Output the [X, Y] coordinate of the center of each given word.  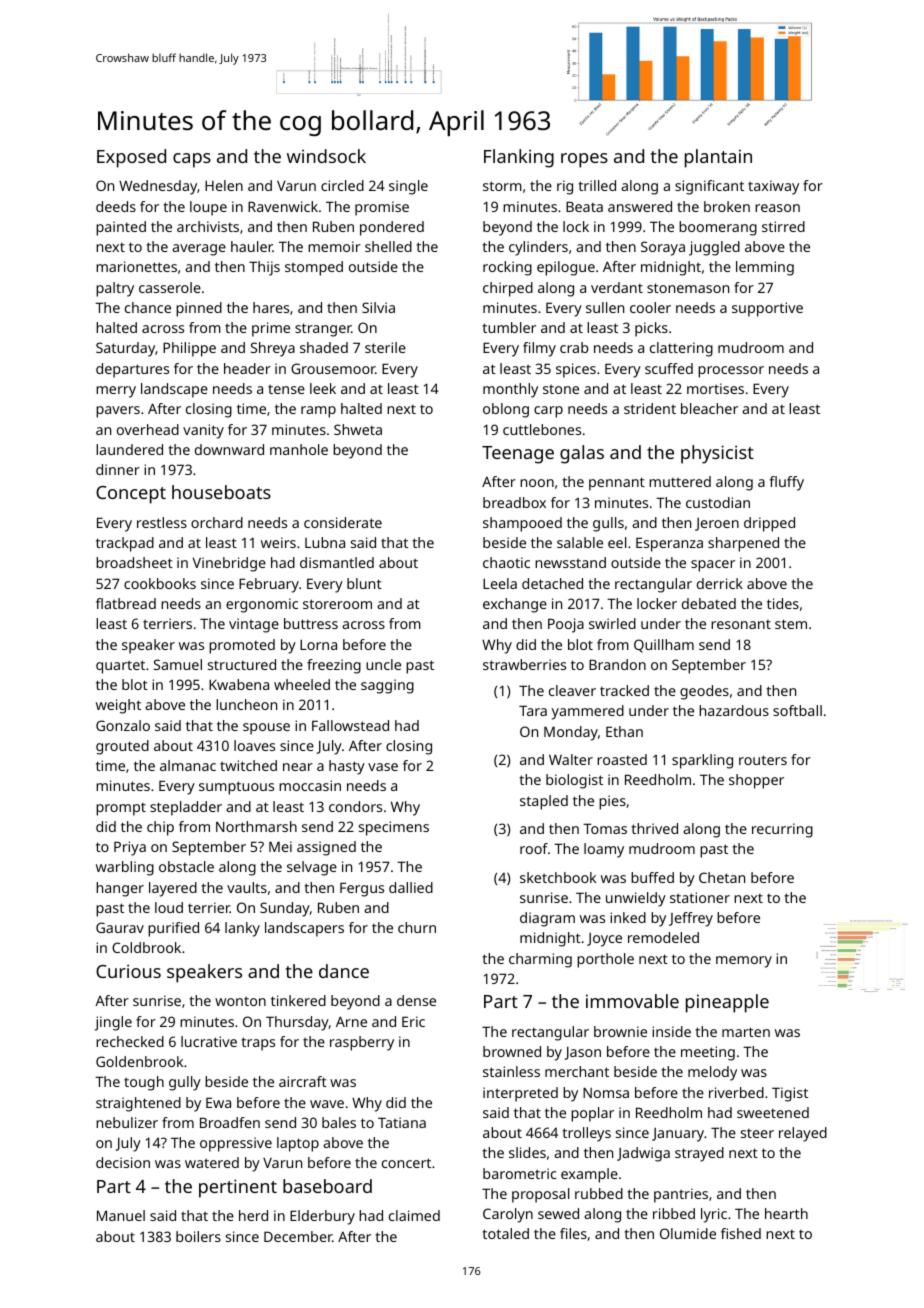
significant [709, 187]
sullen [605, 307]
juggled [714, 248]
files [573, 1233]
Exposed [131, 158]
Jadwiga [643, 1154]
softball [797, 710]
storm [502, 186]
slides [527, 1152]
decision [123, 1162]
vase [383, 767]
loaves [254, 745]
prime [271, 329]
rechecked [130, 1041]
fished [741, 1233]
